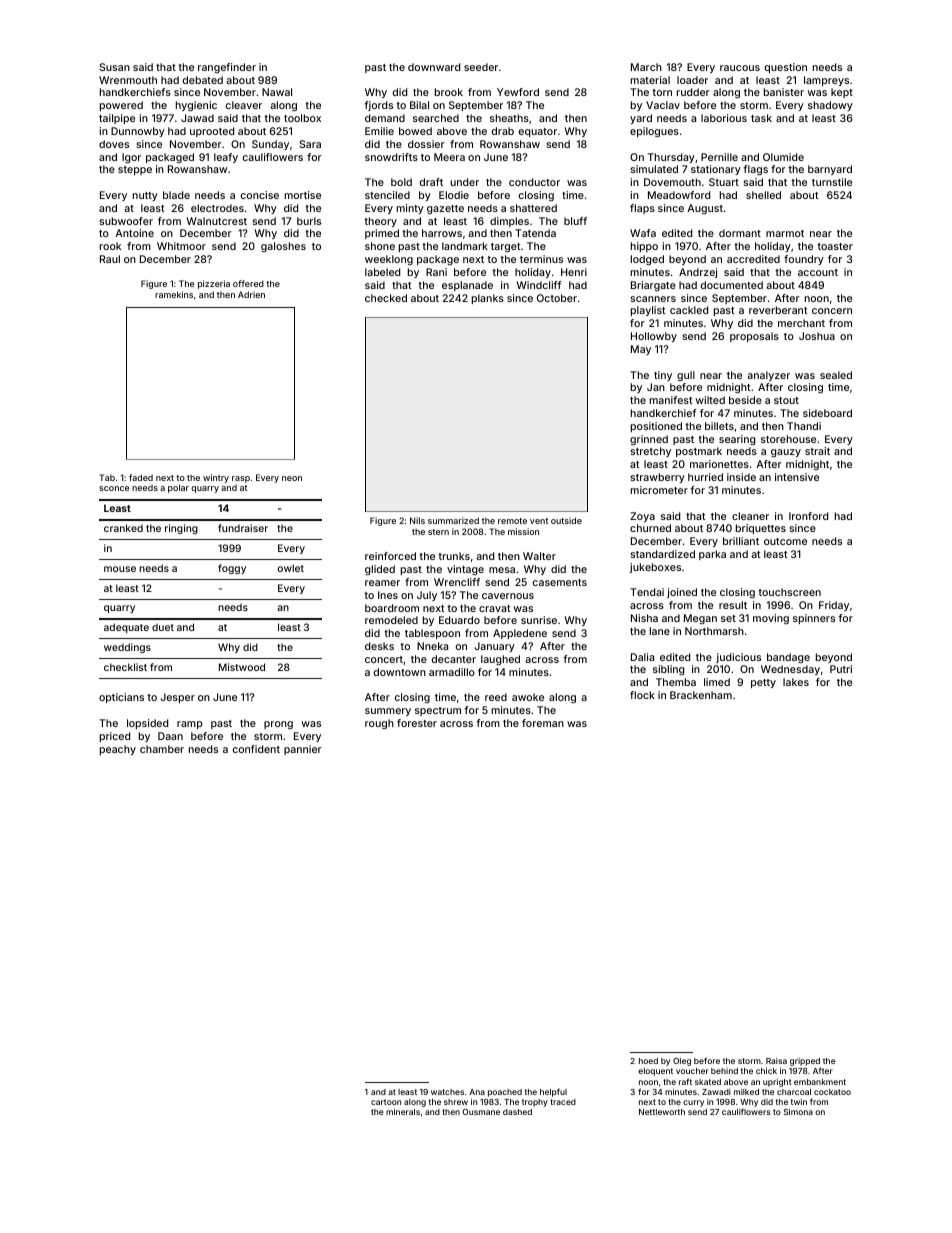 The width and height of the image is (952, 1233). What do you see at coordinates (386, 1102) in the image?
I see `cartoon` at bounding box center [386, 1102].
